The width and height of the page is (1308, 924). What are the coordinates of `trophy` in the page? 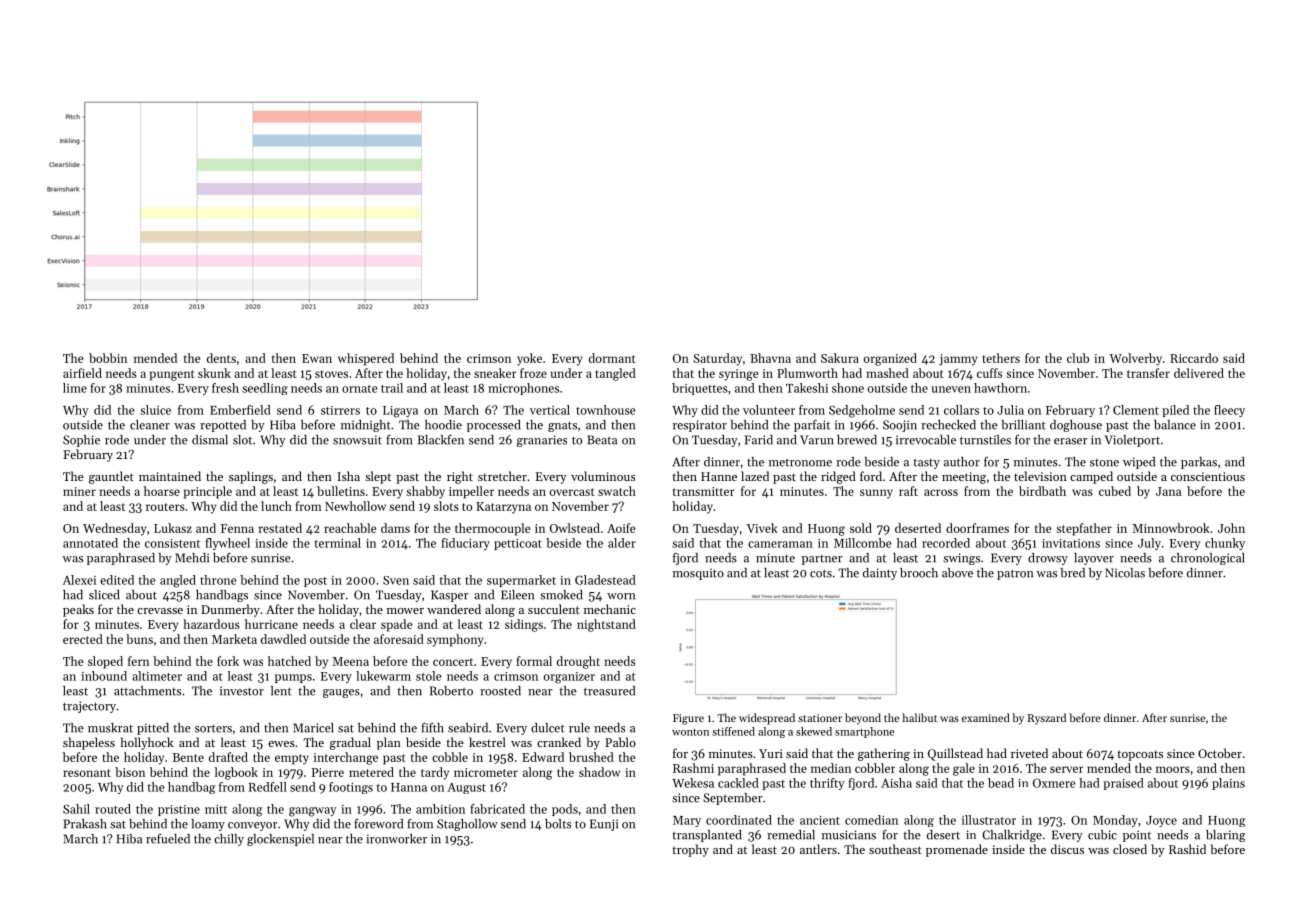 It's located at (690, 850).
